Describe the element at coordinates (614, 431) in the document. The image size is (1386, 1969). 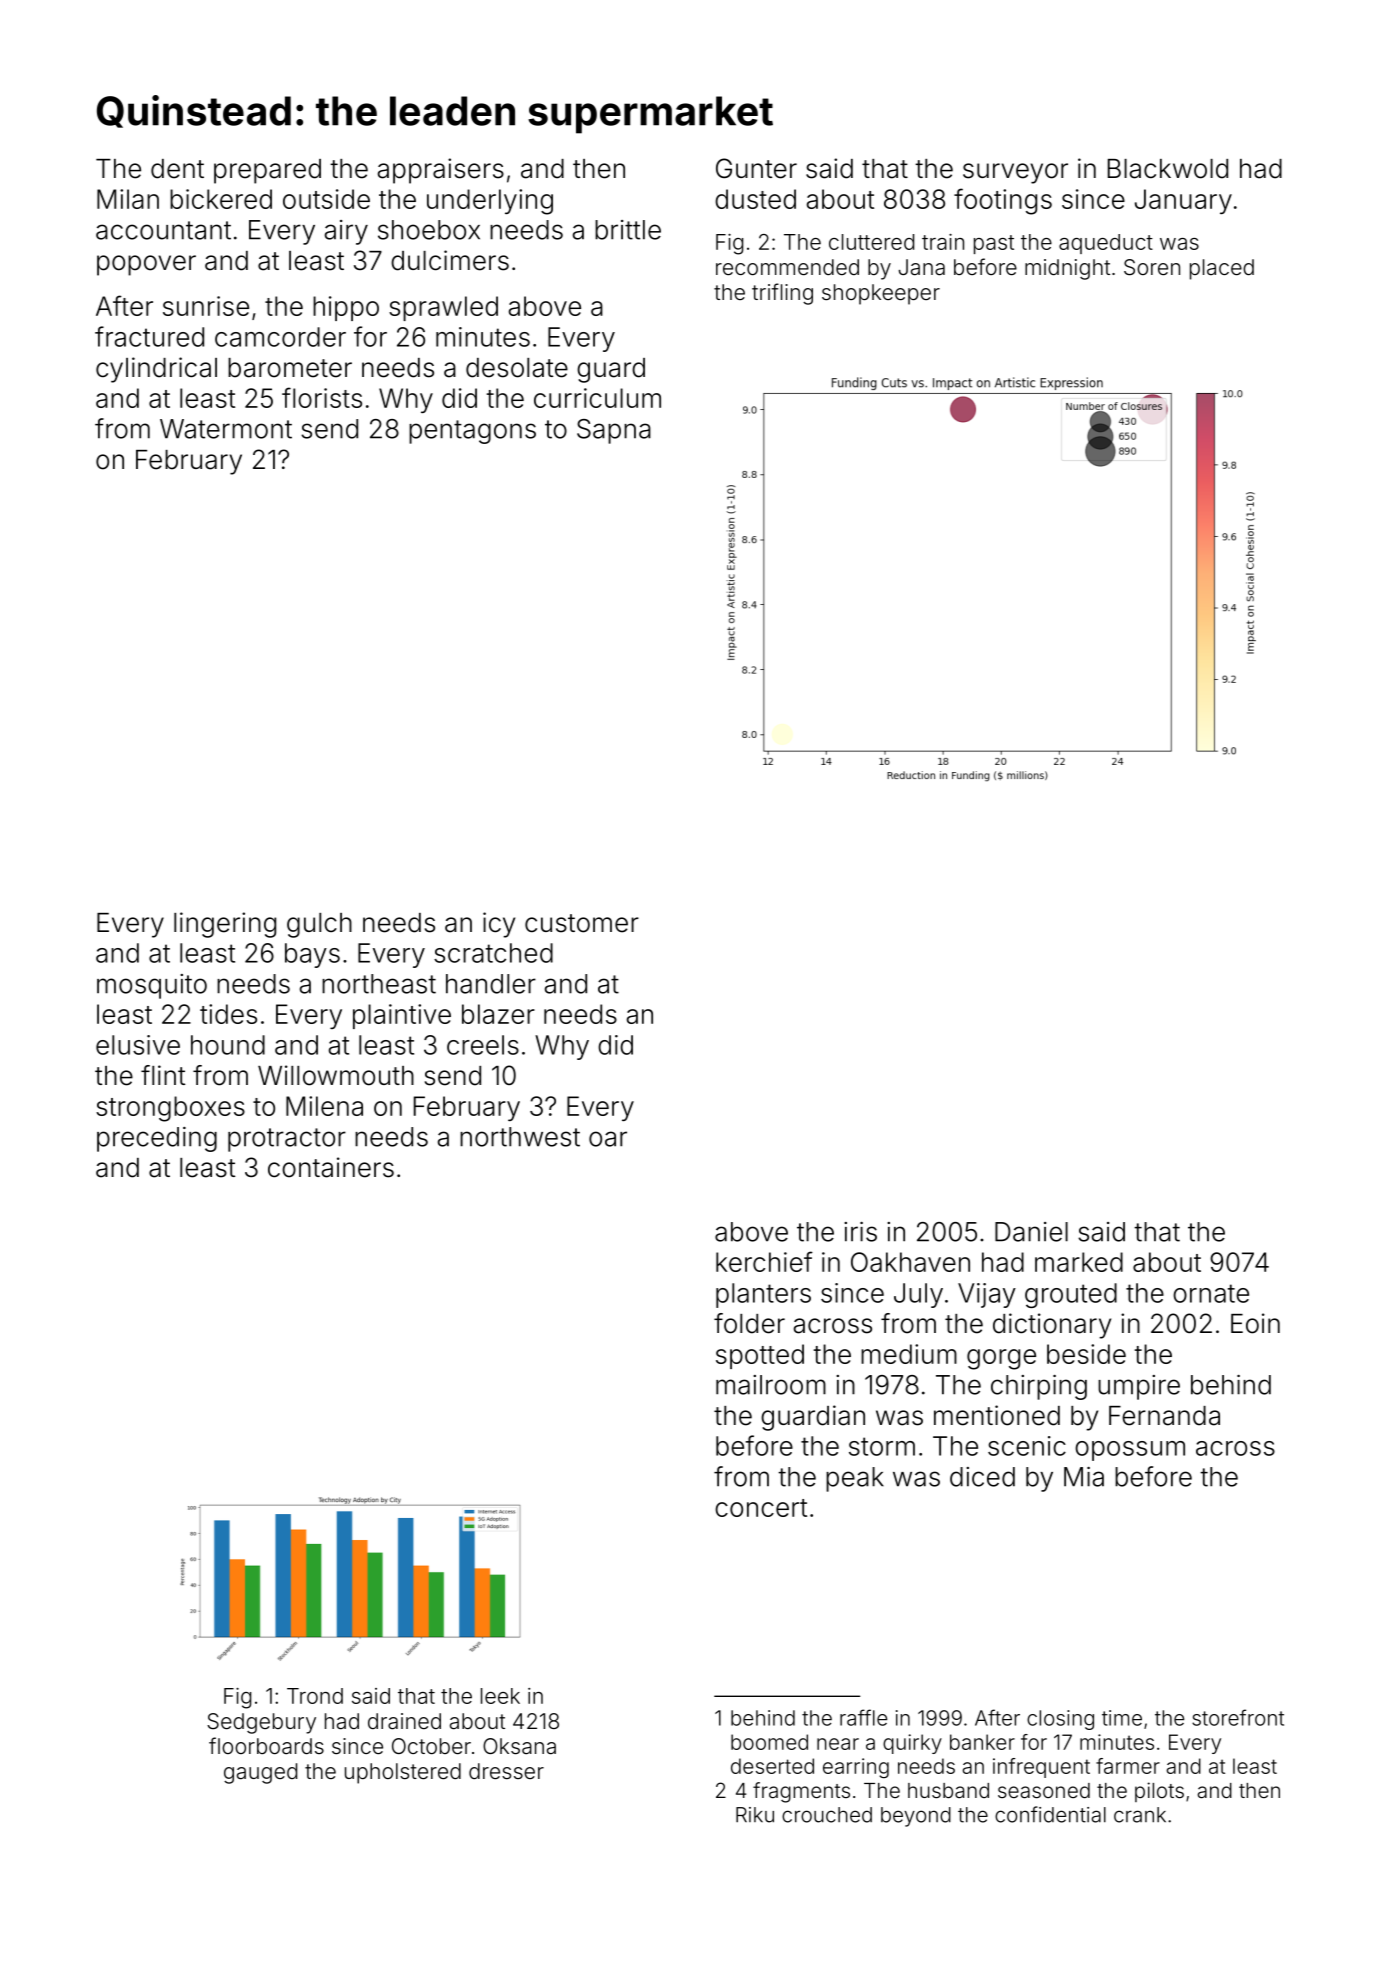
I see `Sapna` at that location.
